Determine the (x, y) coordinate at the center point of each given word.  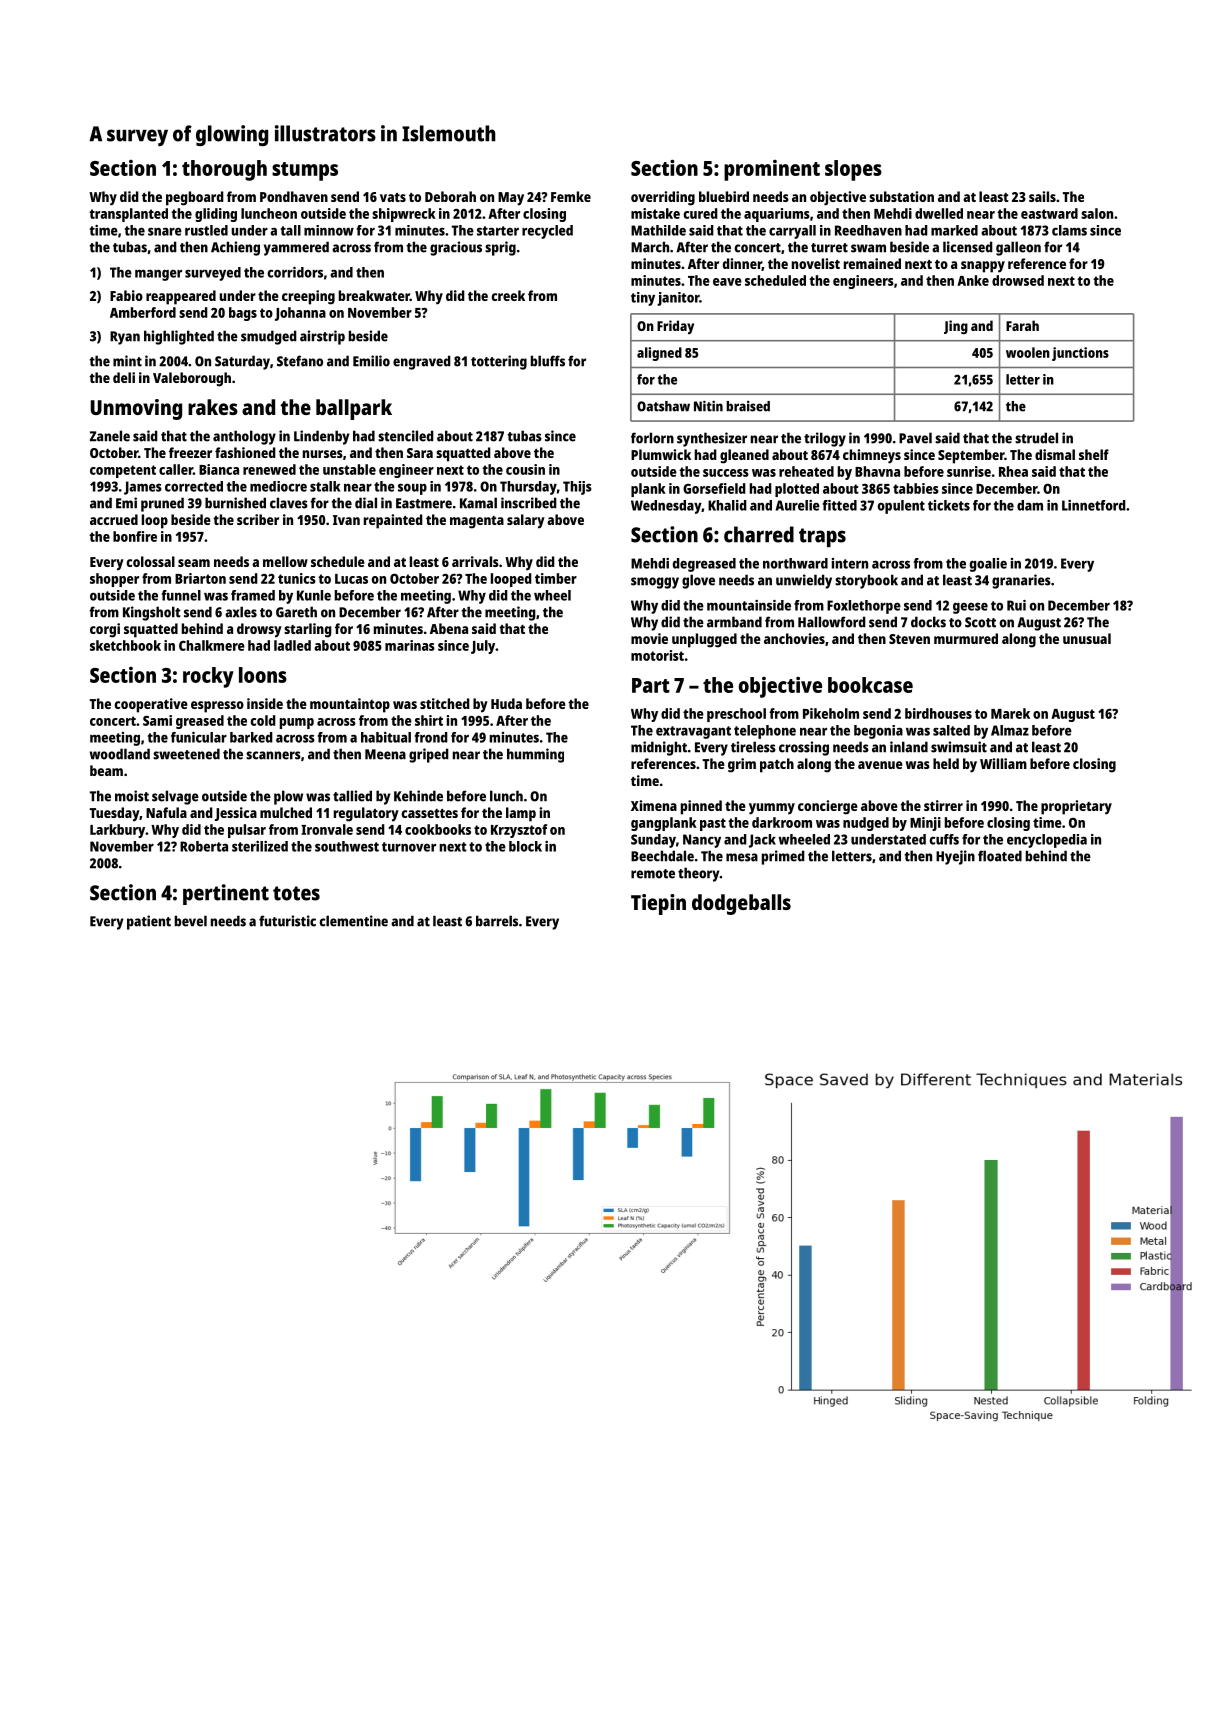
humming (535, 755)
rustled (206, 230)
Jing (956, 327)
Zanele (110, 436)
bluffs (548, 361)
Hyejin (955, 857)
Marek (1010, 713)
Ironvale (327, 829)
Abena (449, 628)
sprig (500, 248)
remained (872, 263)
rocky (208, 677)
